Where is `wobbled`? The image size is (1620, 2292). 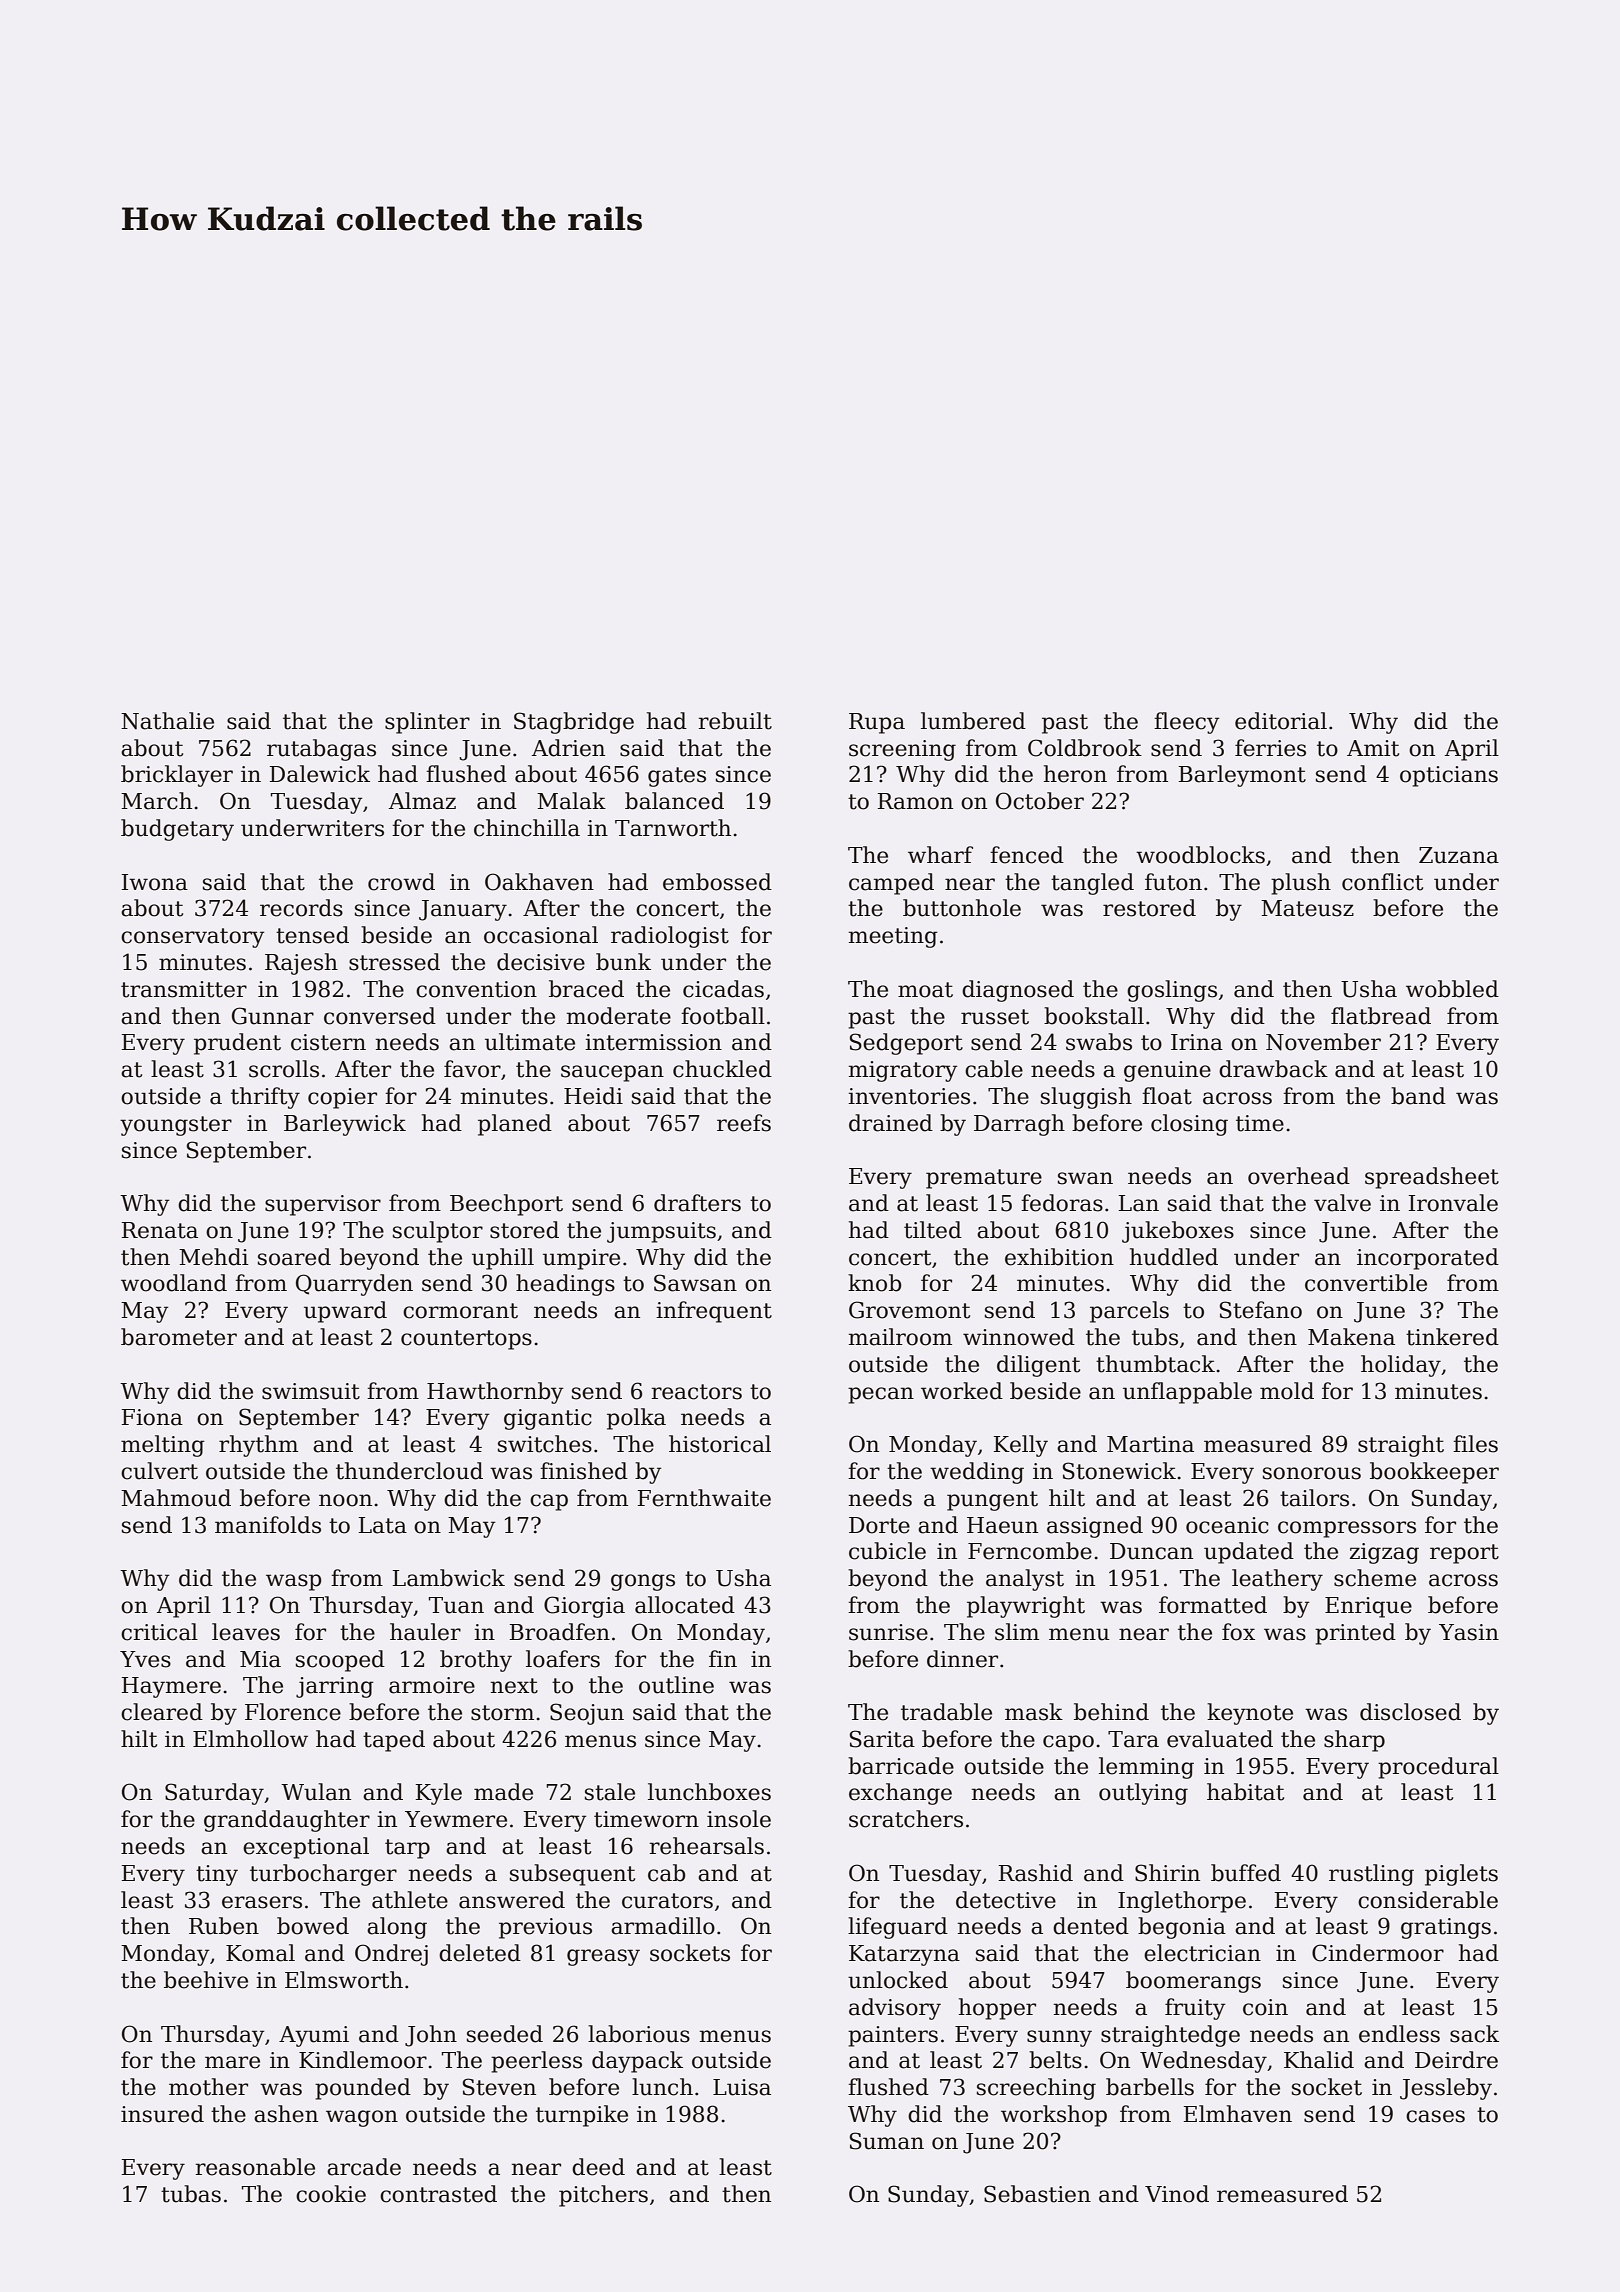
wobbled is located at coordinates (1452, 989).
